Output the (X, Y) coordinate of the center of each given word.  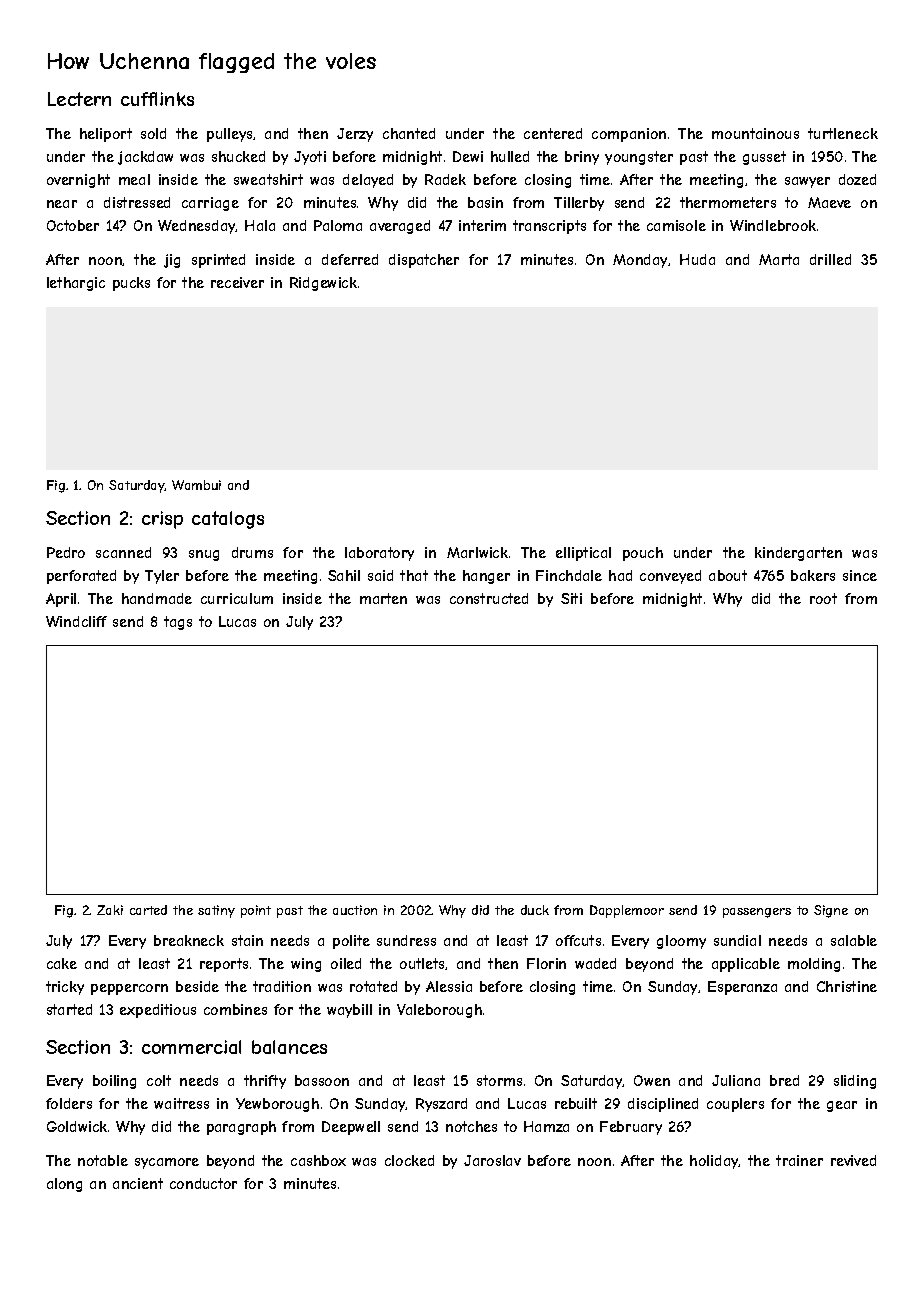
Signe (831, 911)
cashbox (318, 1160)
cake (62, 963)
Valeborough (439, 1011)
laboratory (379, 554)
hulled (510, 156)
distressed (137, 202)
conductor (203, 1183)
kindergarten (798, 554)
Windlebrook (773, 225)
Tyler (162, 577)
